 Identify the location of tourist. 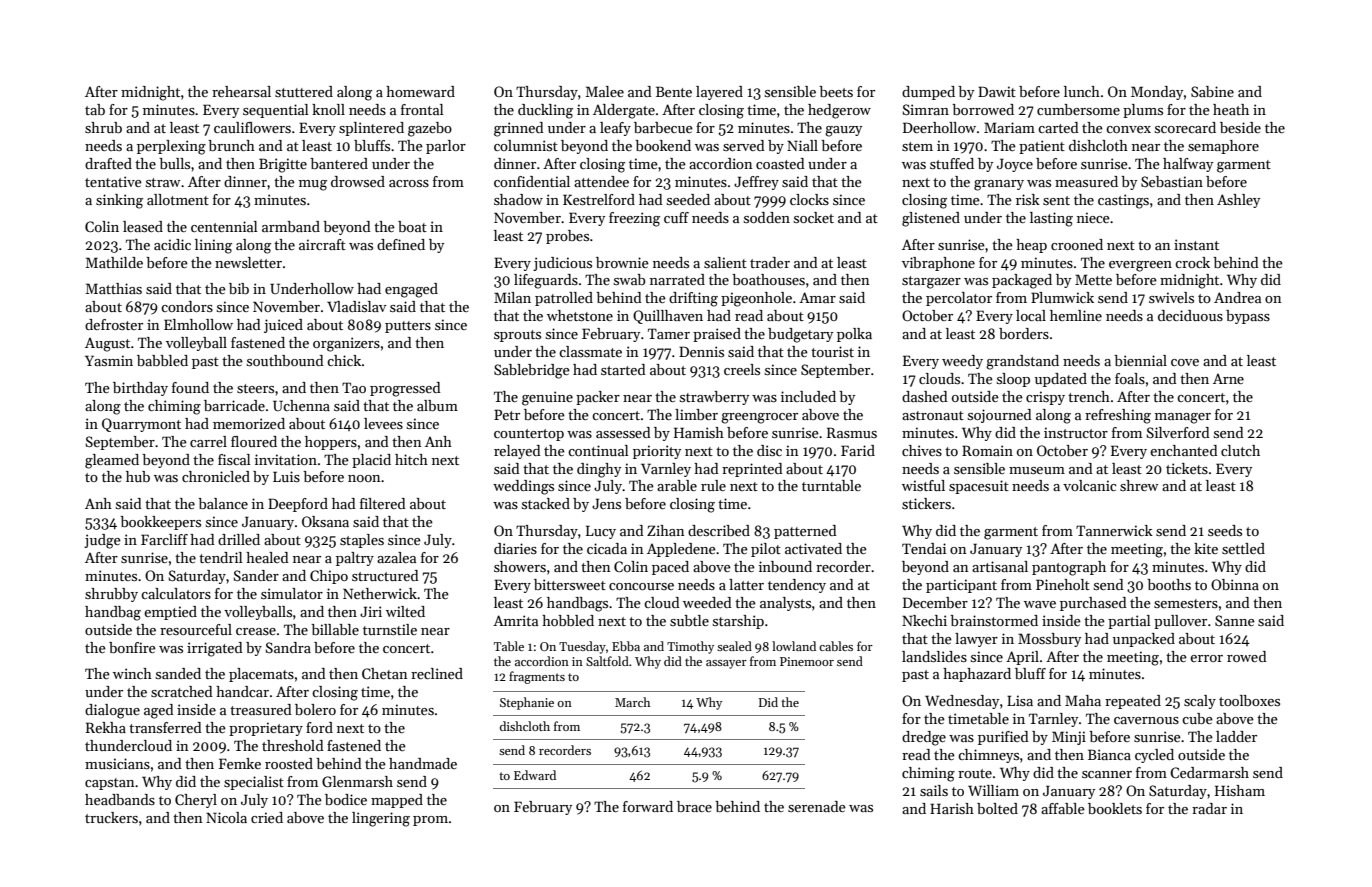
(832, 351).
